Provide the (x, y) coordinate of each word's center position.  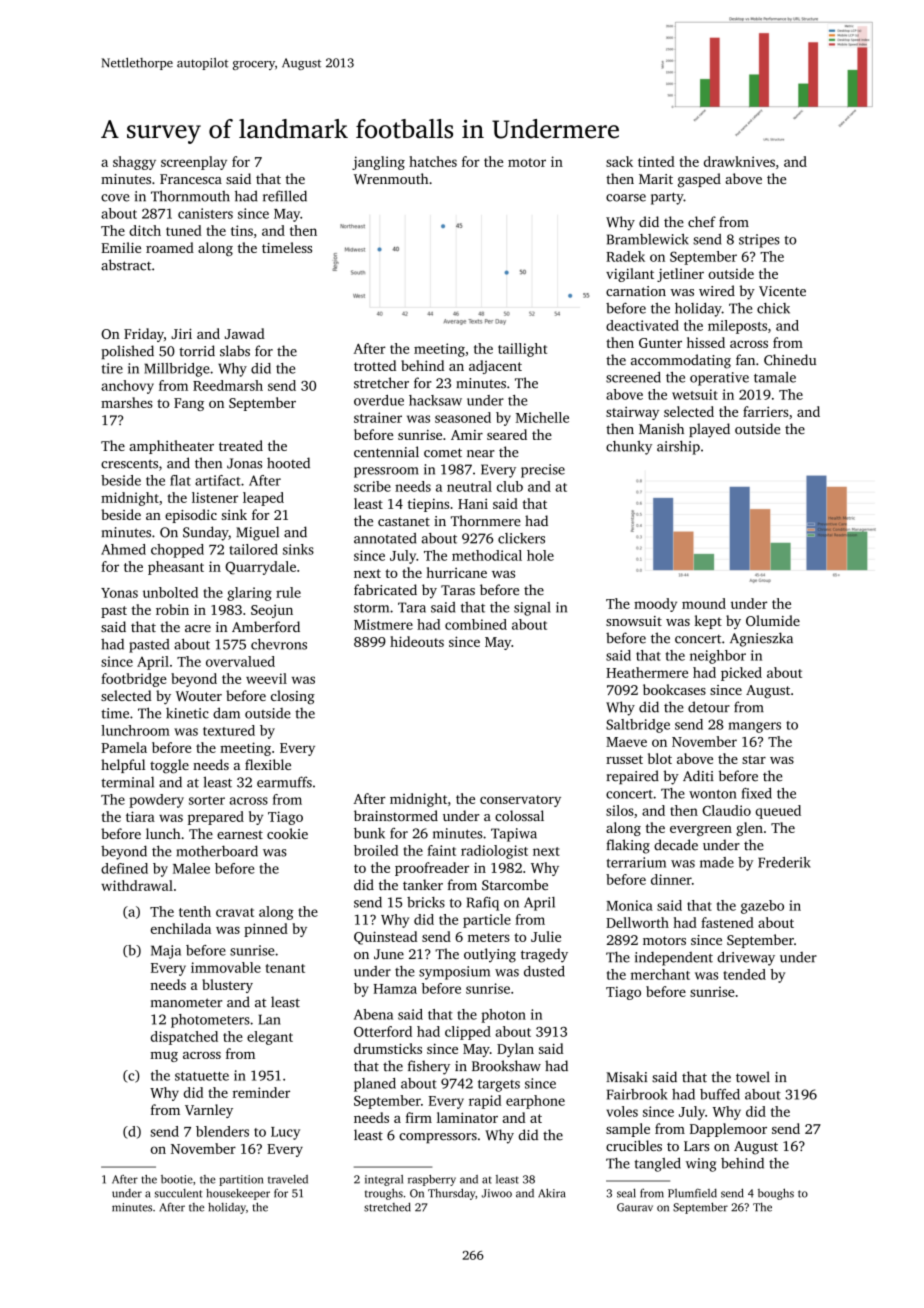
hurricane (456, 572)
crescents (129, 464)
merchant (660, 974)
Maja (166, 952)
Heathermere (647, 672)
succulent (178, 1193)
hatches (433, 161)
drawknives (739, 161)
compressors (438, 1138)
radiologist (494, 852)
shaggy (134, 163)
